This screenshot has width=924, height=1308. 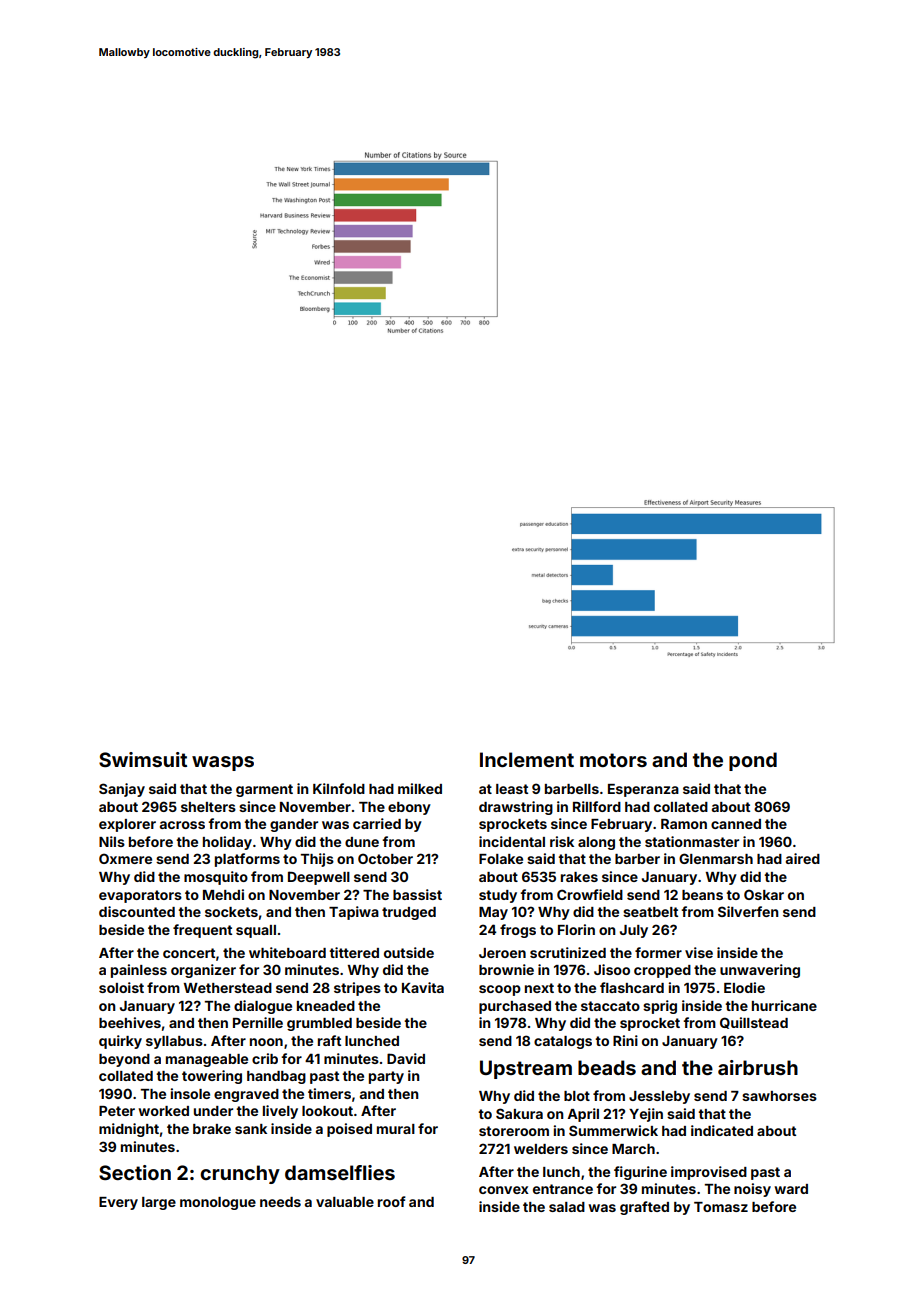 What do you see at coordinates (610, 1006) in the screenshot?
I see `staccato` at bounding box center [610, 1006].
